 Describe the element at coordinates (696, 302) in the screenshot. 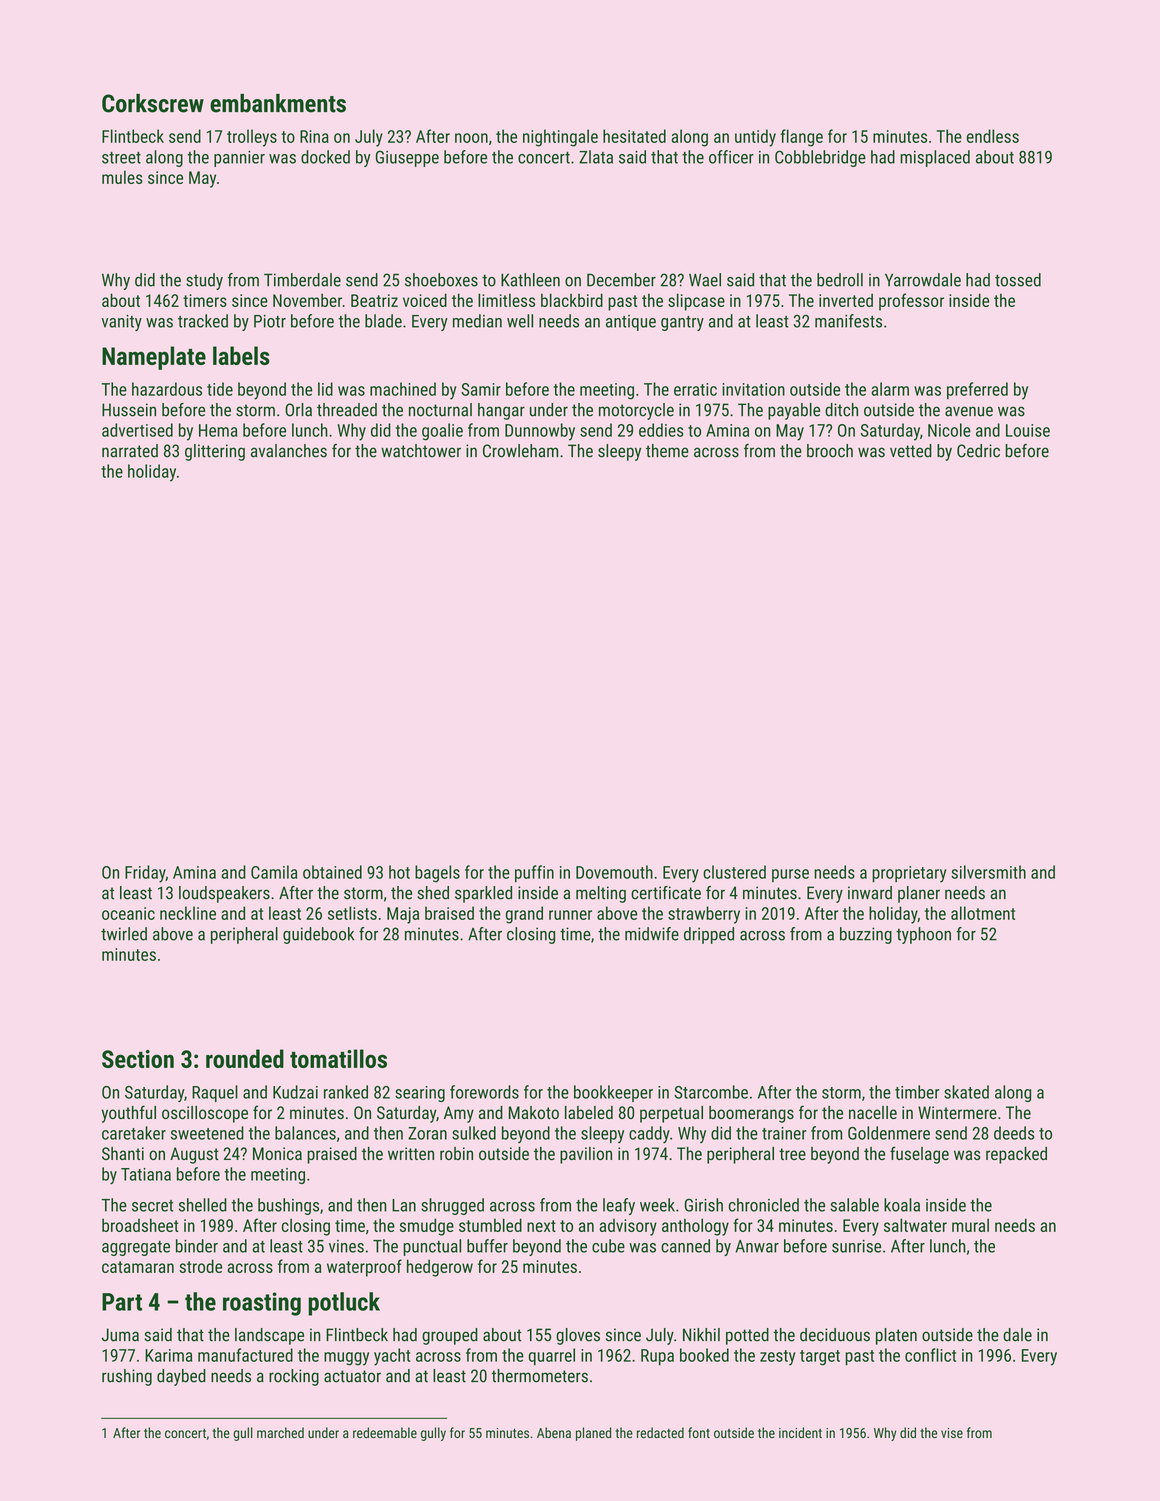

I see `slipcase` at that location.
